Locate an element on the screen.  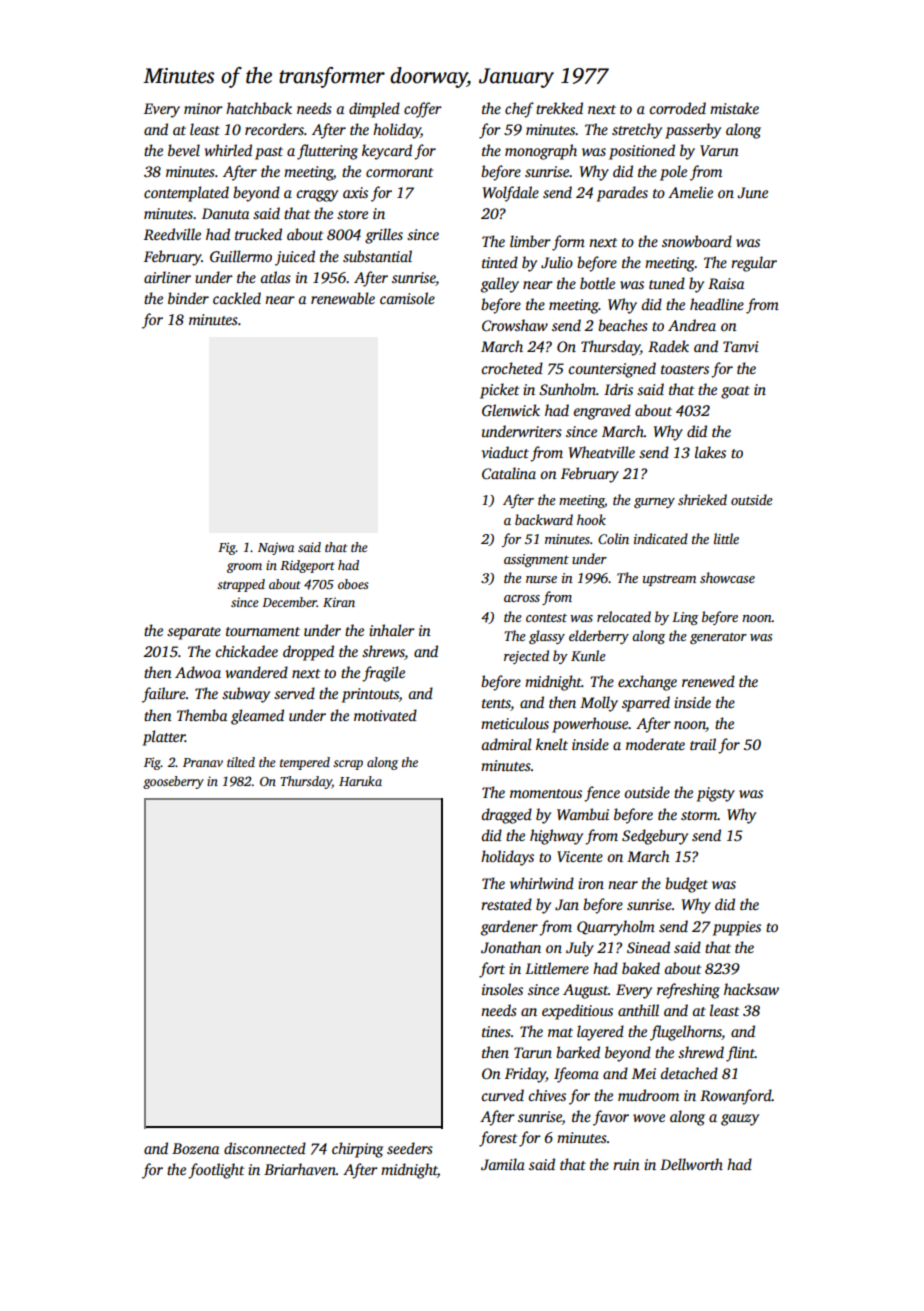
shrews is located at coordinates (383, 652).
